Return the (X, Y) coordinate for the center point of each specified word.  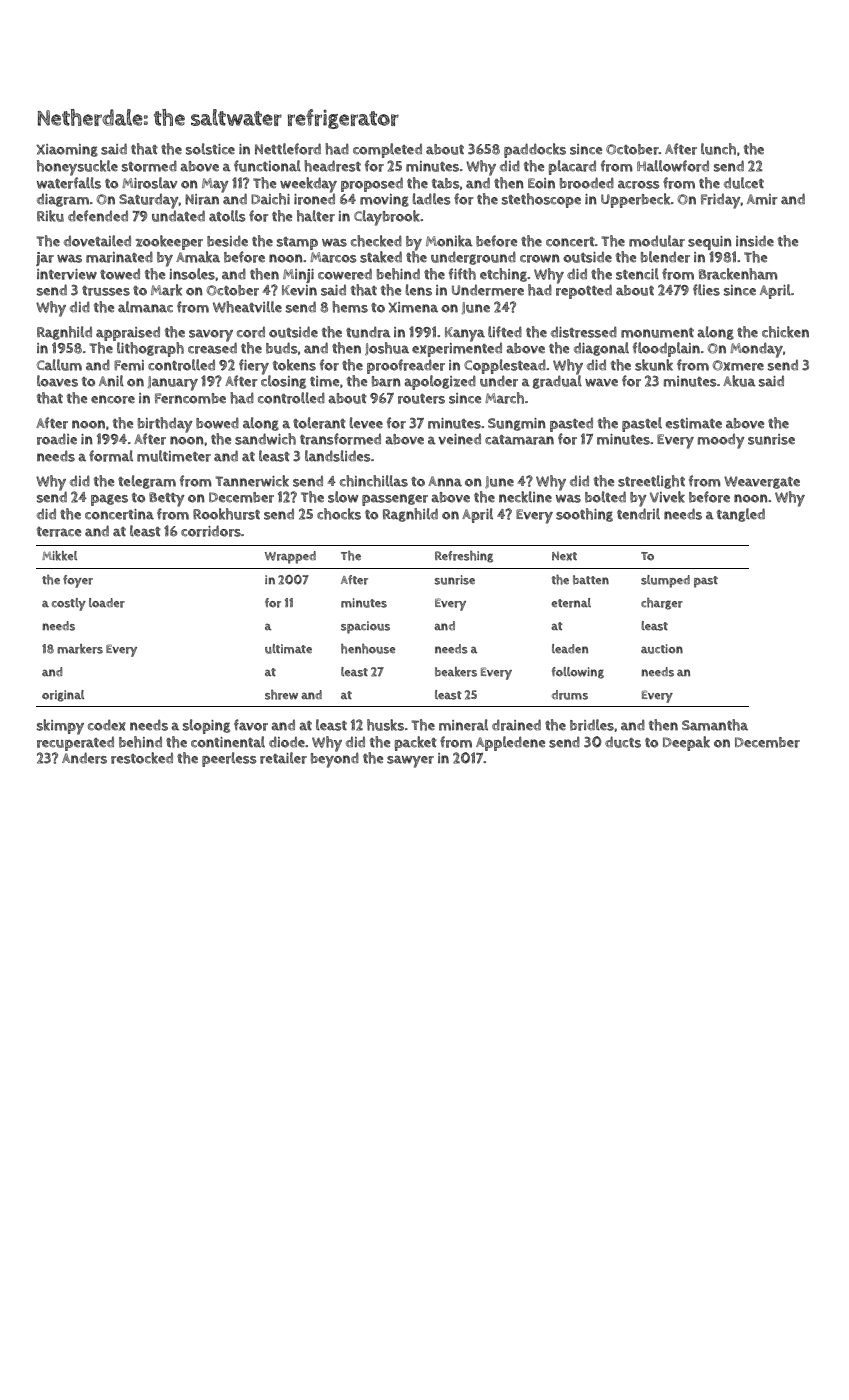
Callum (59, 365)
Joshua (387, 348)
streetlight (651, 482)
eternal (571, 603)
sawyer (410, 761)
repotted (584, 291)
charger (662, 604)
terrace (59, 532)
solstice (210, 149)
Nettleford (288, 149)
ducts (623, 742)
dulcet (744, 183)
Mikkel (59, 556)
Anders (84, 758)
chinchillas (374, 481)
